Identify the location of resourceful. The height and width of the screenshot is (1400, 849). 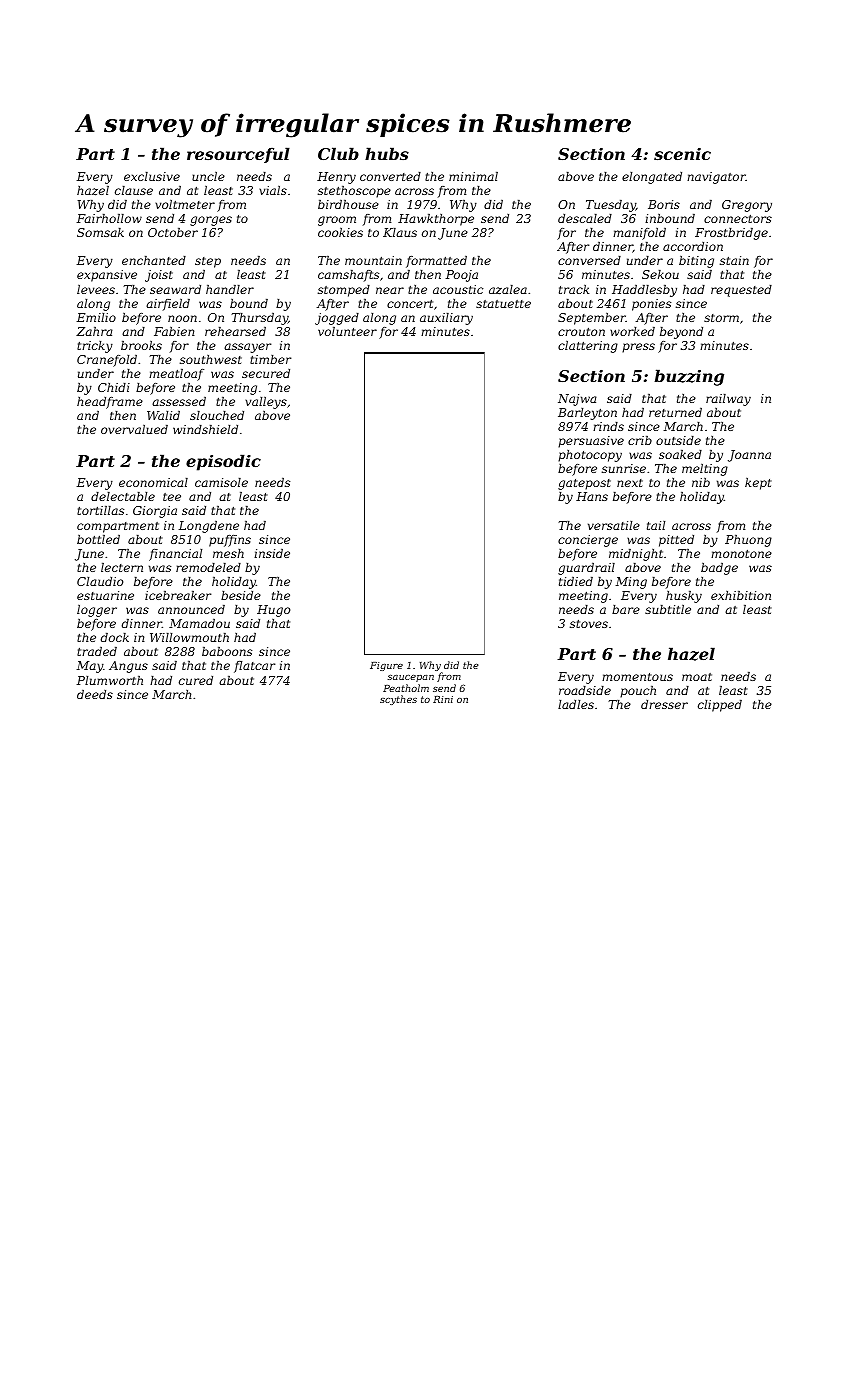
(238, 155).
